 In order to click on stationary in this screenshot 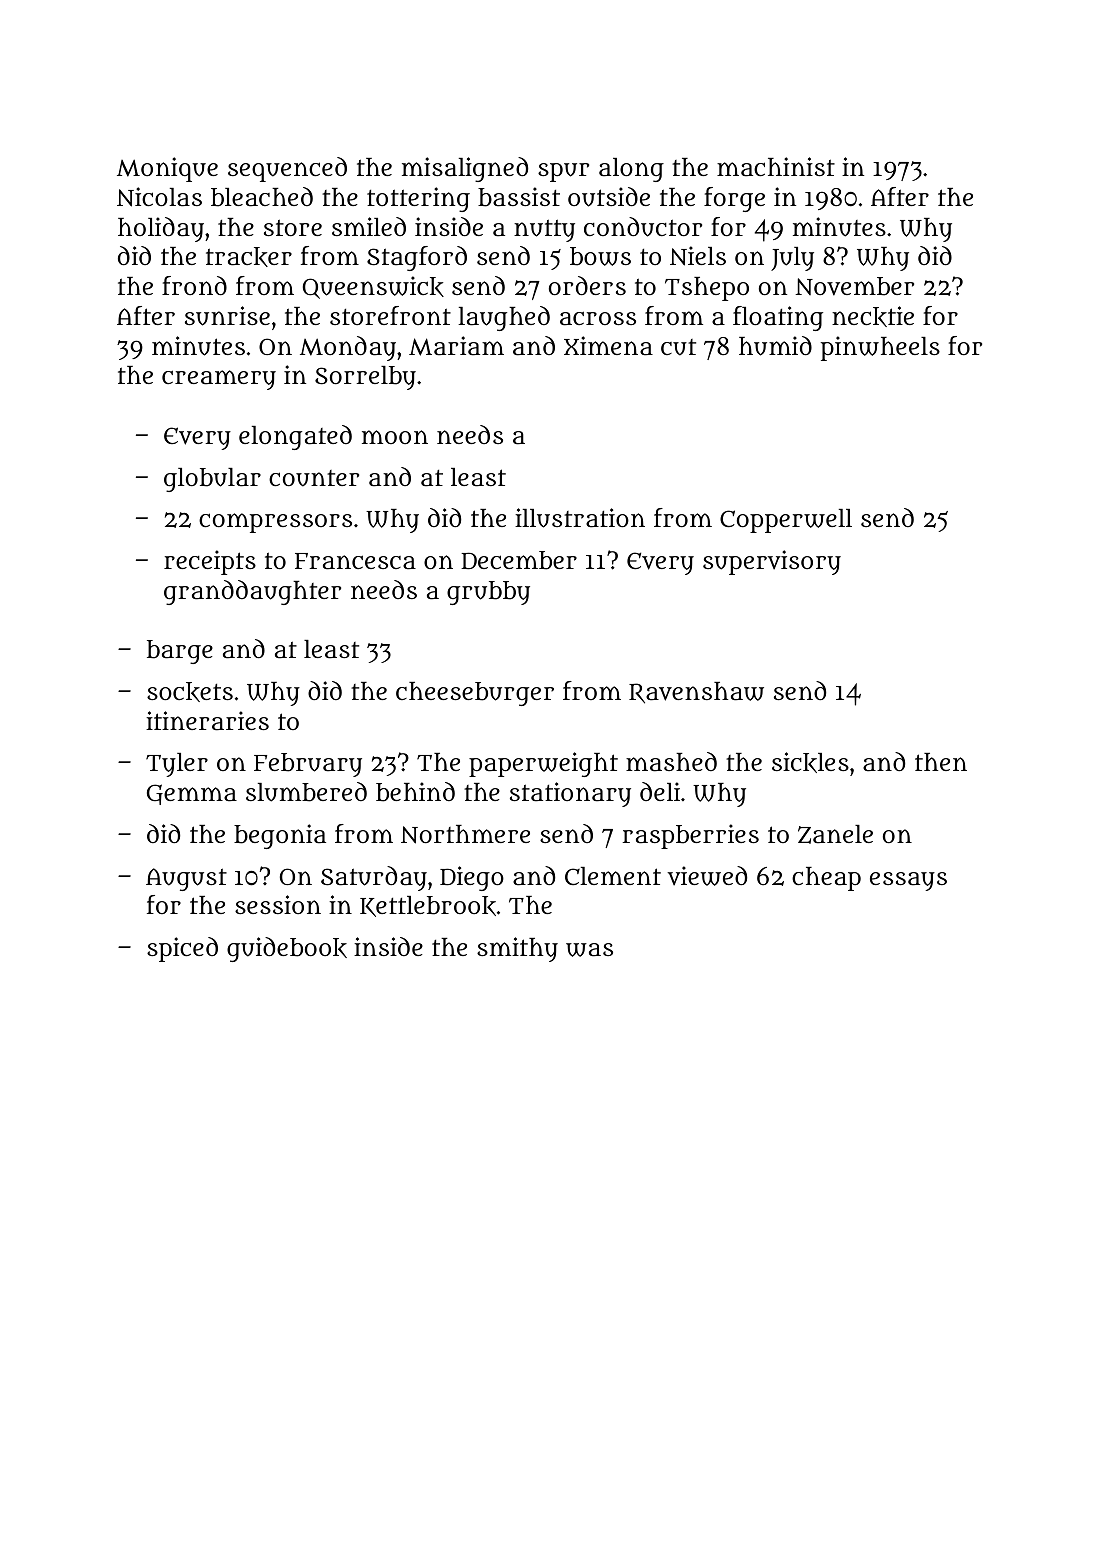, I will do `click(570, 794)`.
